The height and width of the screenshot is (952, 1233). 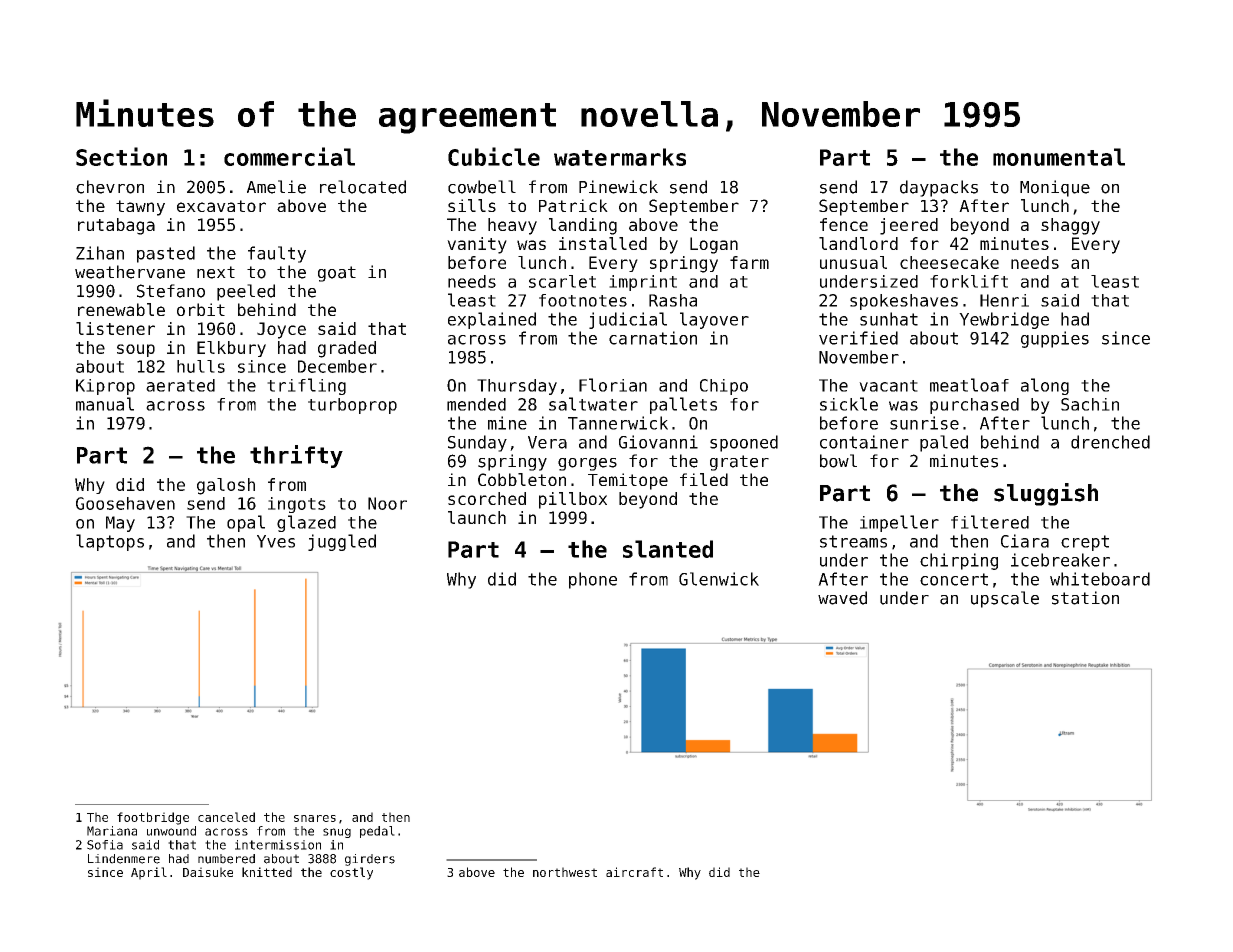 I want to click on Tannerwick, so click(x=618, y=423).
